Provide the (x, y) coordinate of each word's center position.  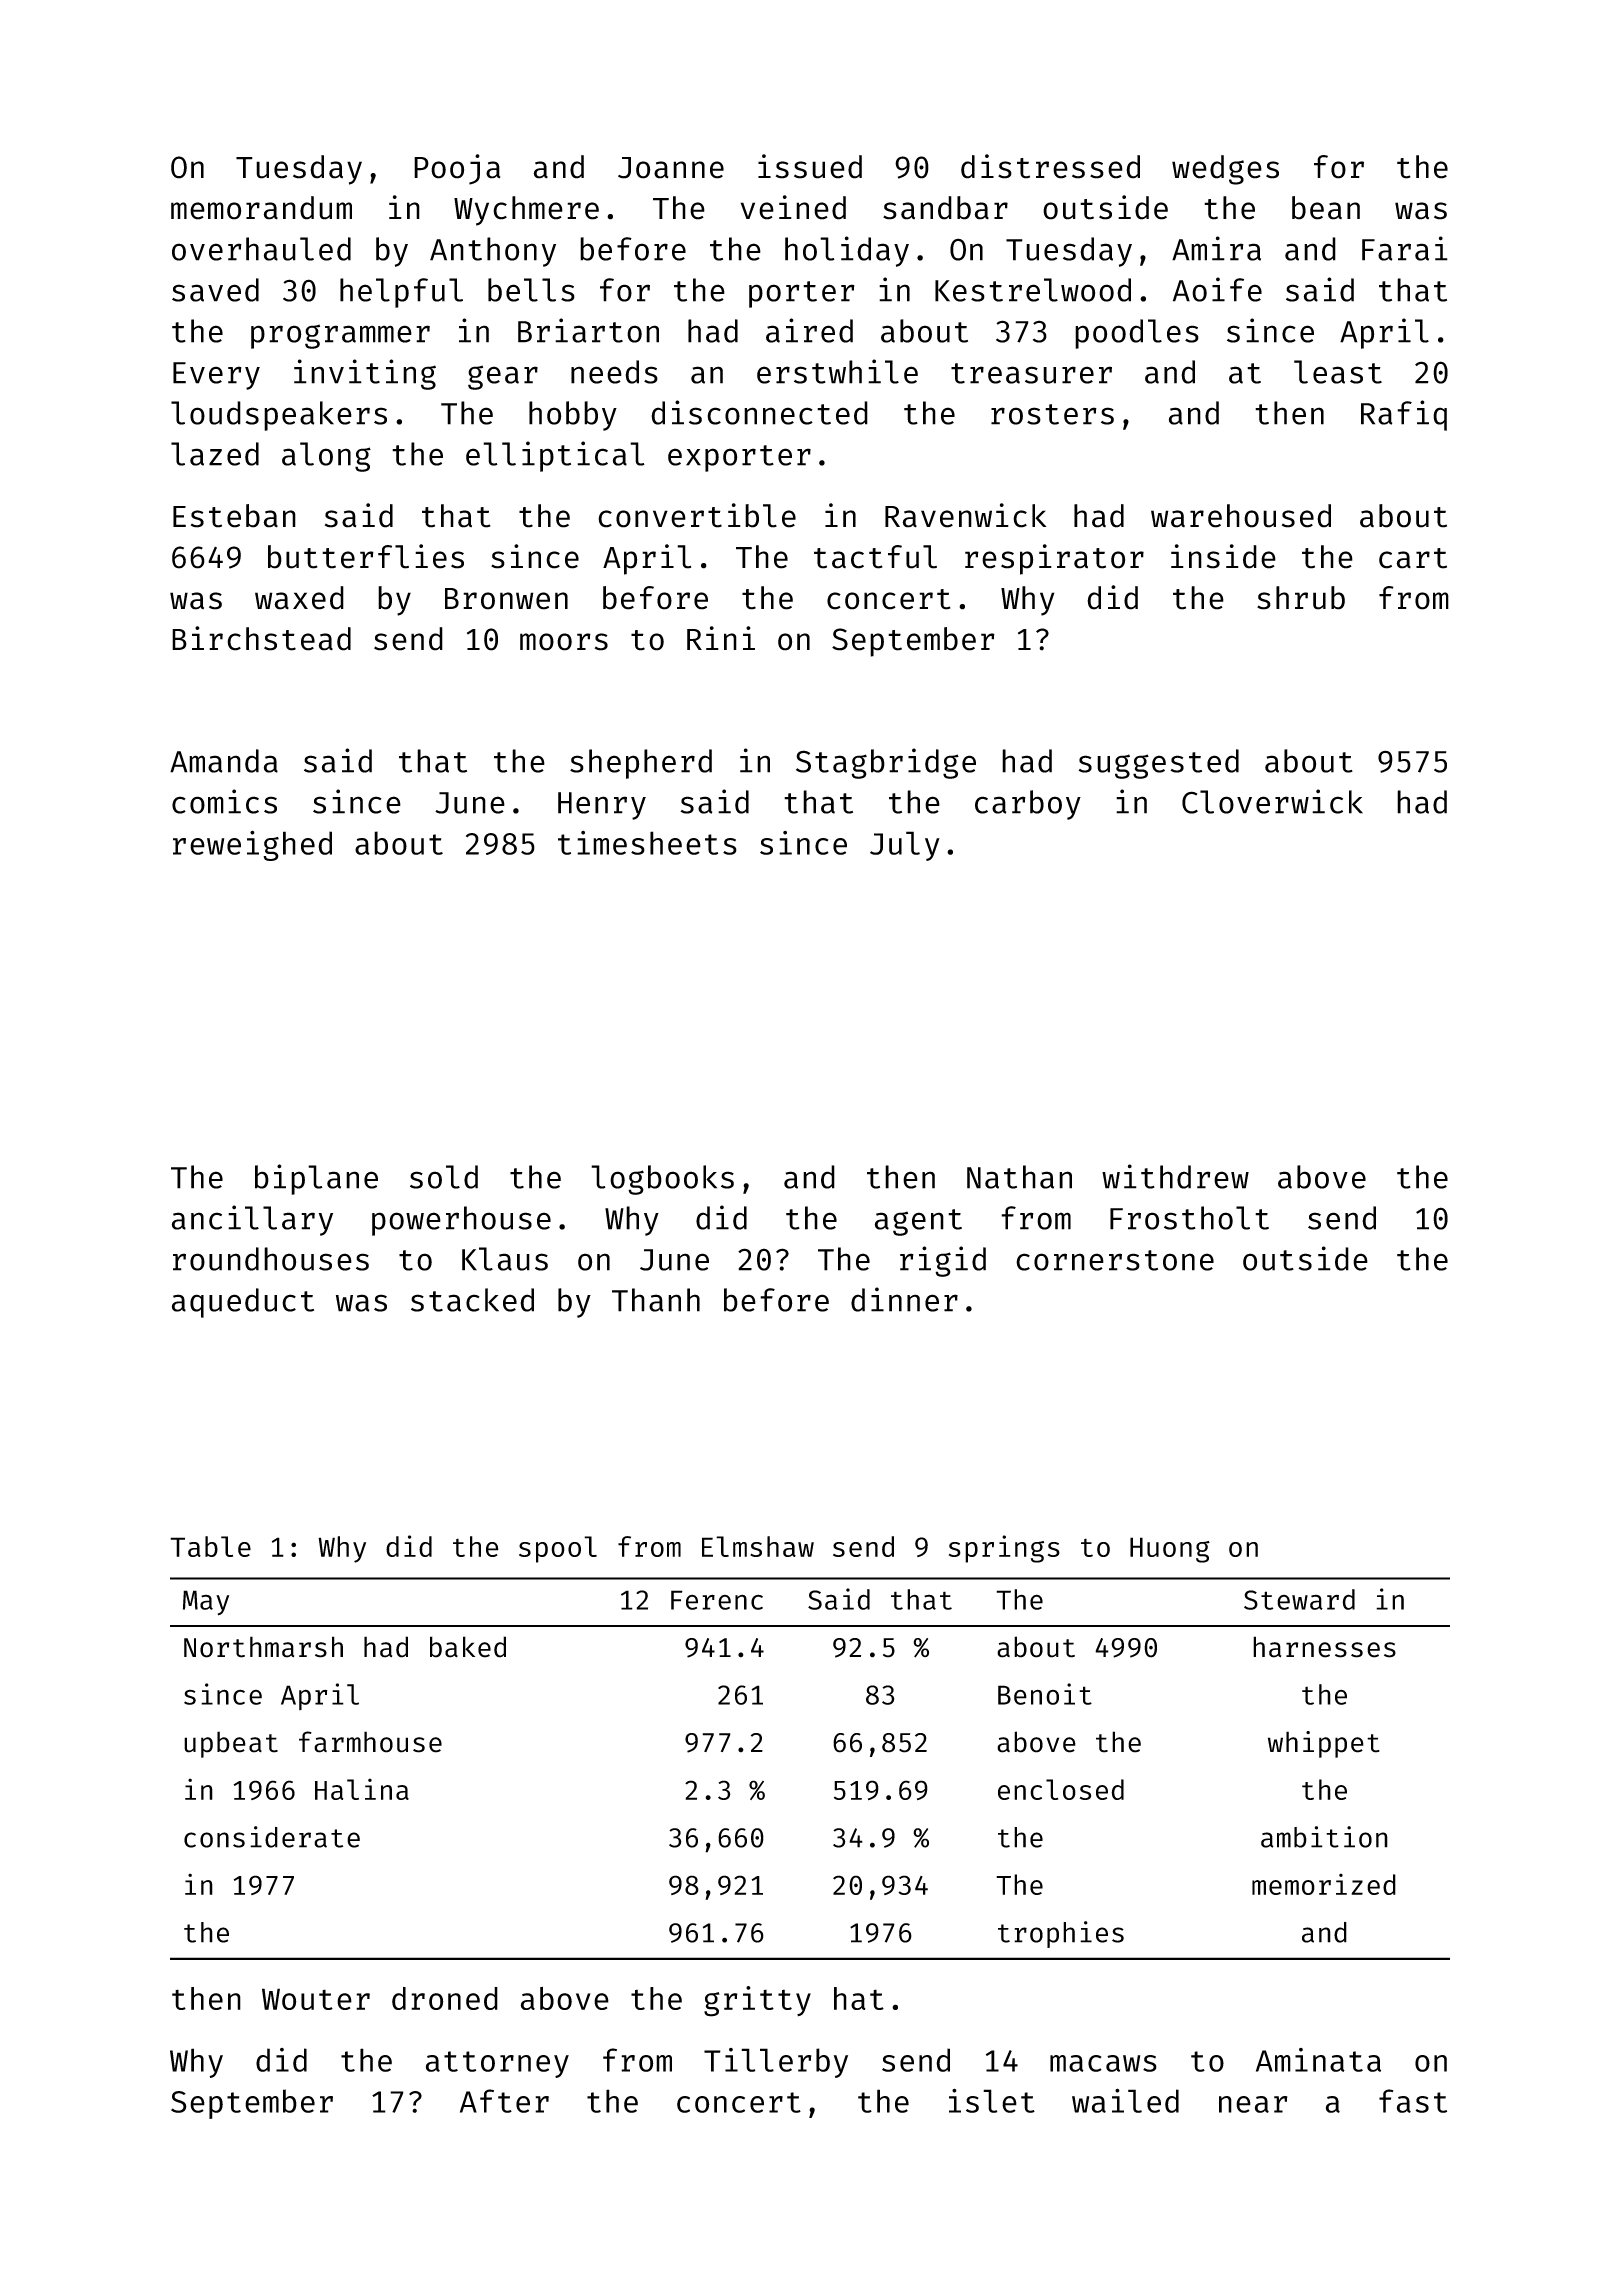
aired (809, 330)
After (504, 2101)
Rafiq (1404, 415)
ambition (1324, 1837)
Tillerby (776, 2063)
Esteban (234, 516)
